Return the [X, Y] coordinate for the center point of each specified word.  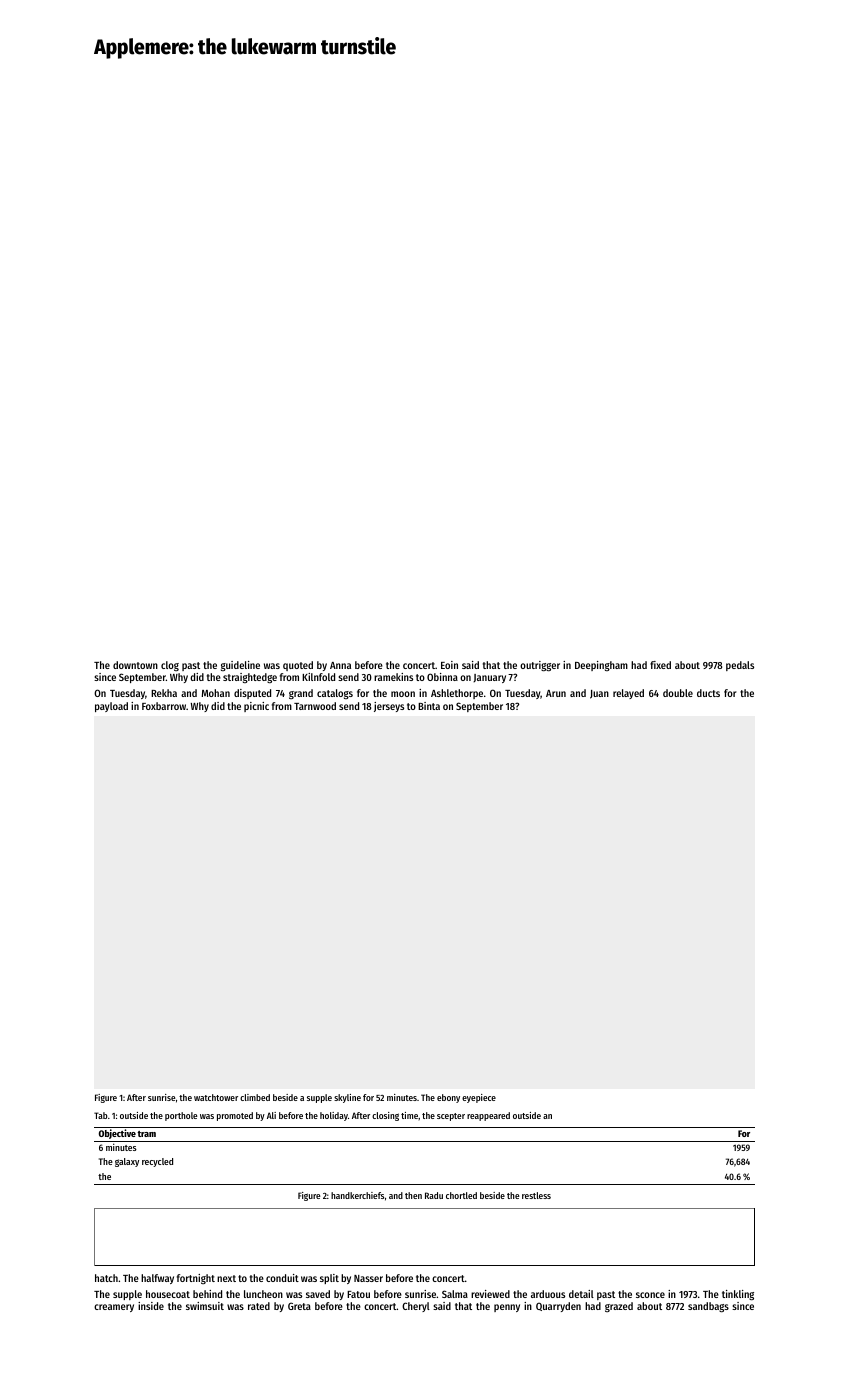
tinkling [738, 1295]
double [678, 693]
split [329, 1279]
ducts [708, 693]
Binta [429, 706]
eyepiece [479, 1098]
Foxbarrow [164, 706]
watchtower [216, 1097]
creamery [114, 1308]
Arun [556, 693]
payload [111, 707]
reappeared [488, 1116]
